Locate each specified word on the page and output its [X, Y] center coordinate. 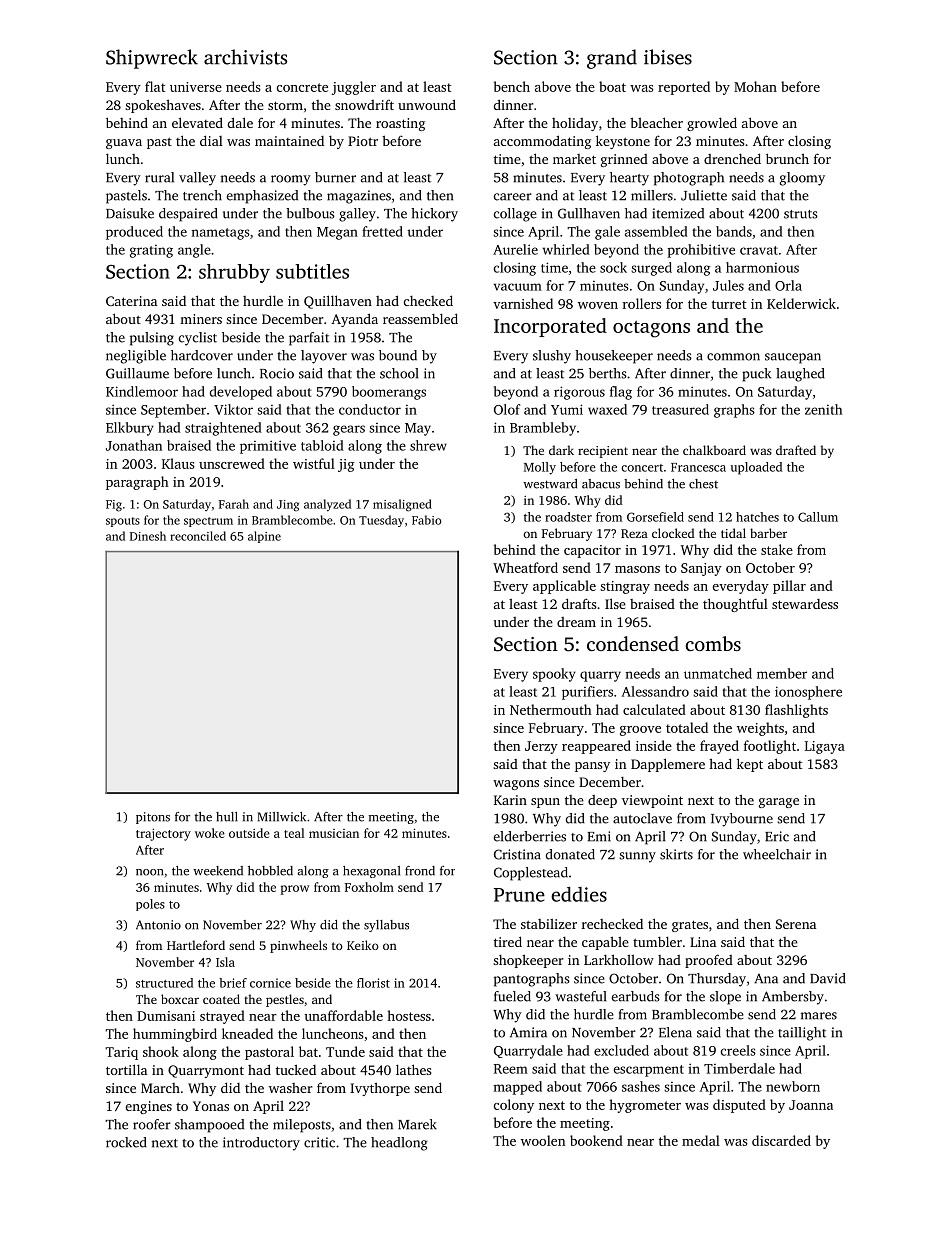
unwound [427, 104]
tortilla [126, 1069]
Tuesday [381, 521]
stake [777, 549]
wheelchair [777, 854]
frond [420, 871]
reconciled [198, 536]
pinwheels [298, 946]
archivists [245, 57]
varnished [523, 303]
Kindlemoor [142, 391]
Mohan [755, 86]
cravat [759, 250]
